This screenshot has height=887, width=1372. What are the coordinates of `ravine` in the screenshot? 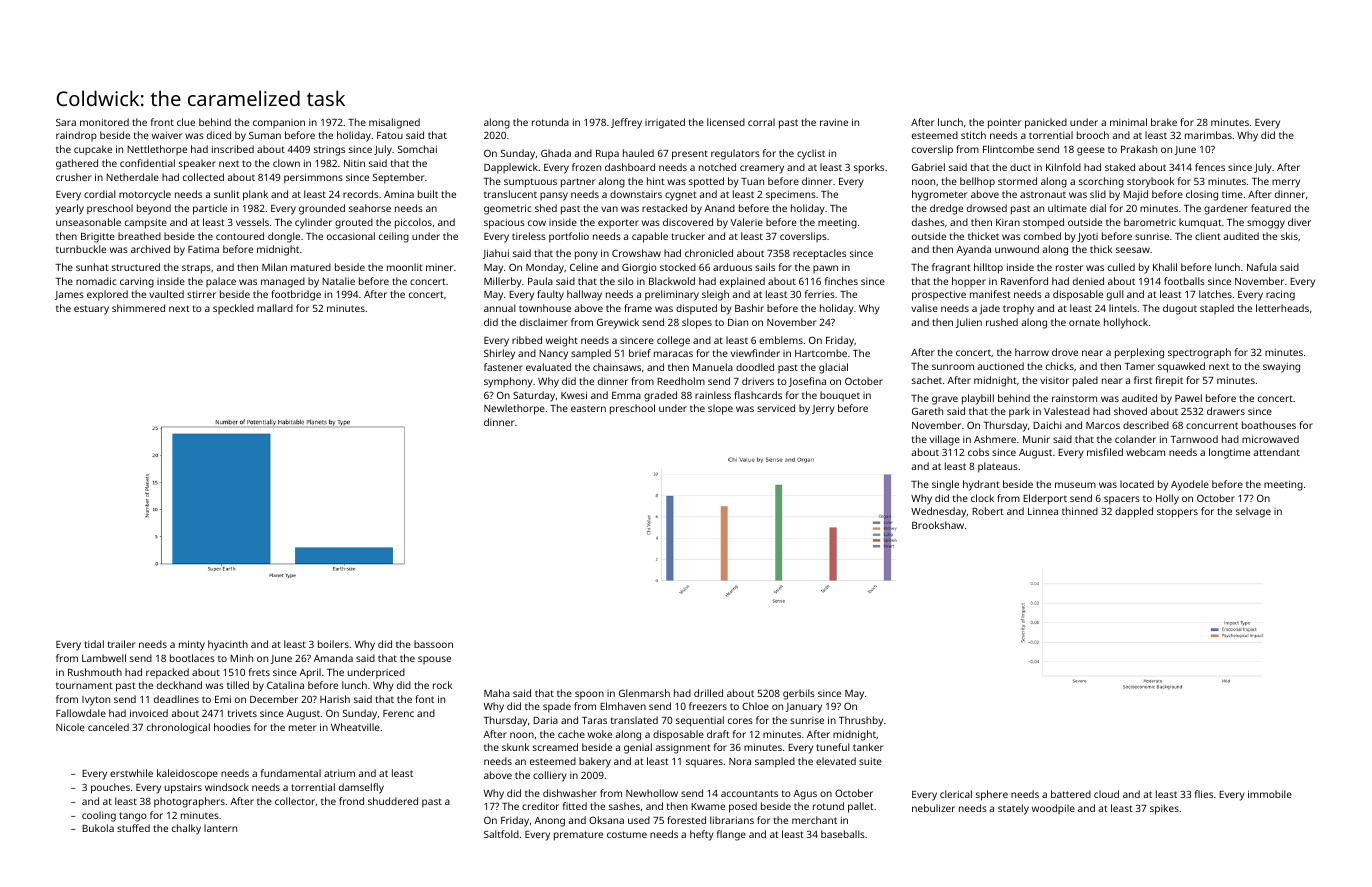 It's located at (834, 122).
